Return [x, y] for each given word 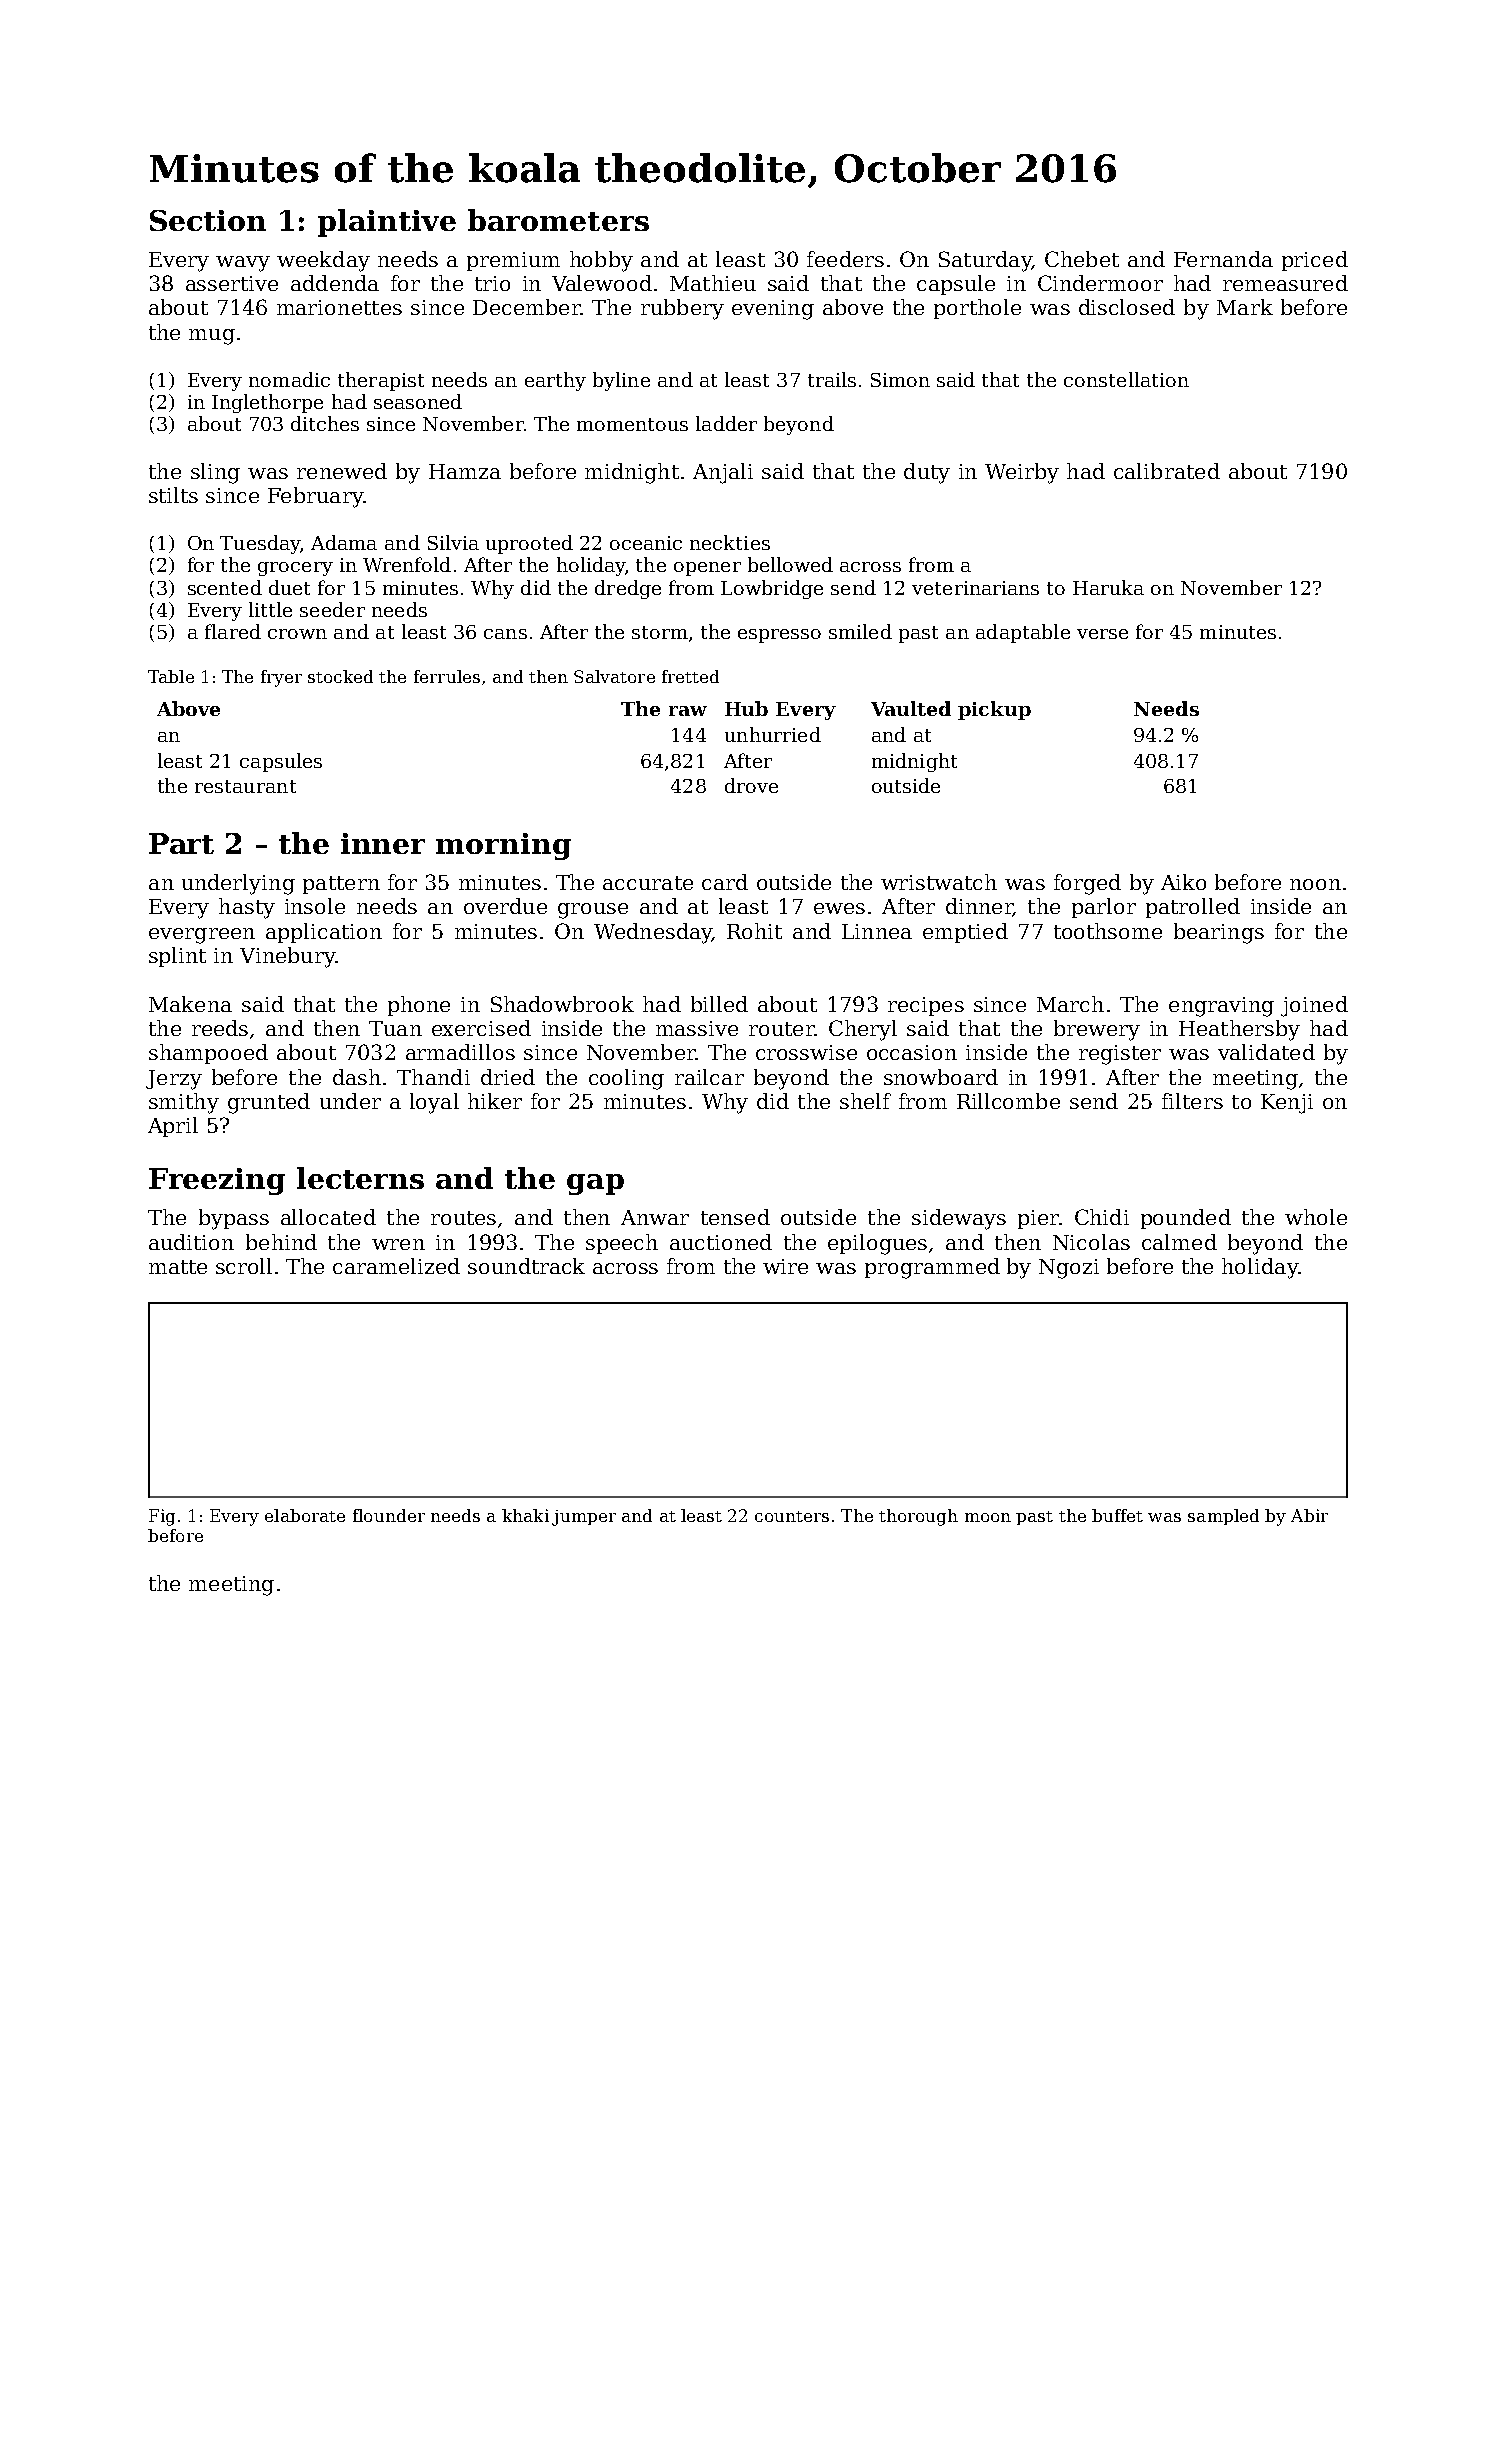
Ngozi [1069, 1269]
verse [1102, 634]
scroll [244, 1266]
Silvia [453, 542]
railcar [709, 1077]
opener [707, 569]
